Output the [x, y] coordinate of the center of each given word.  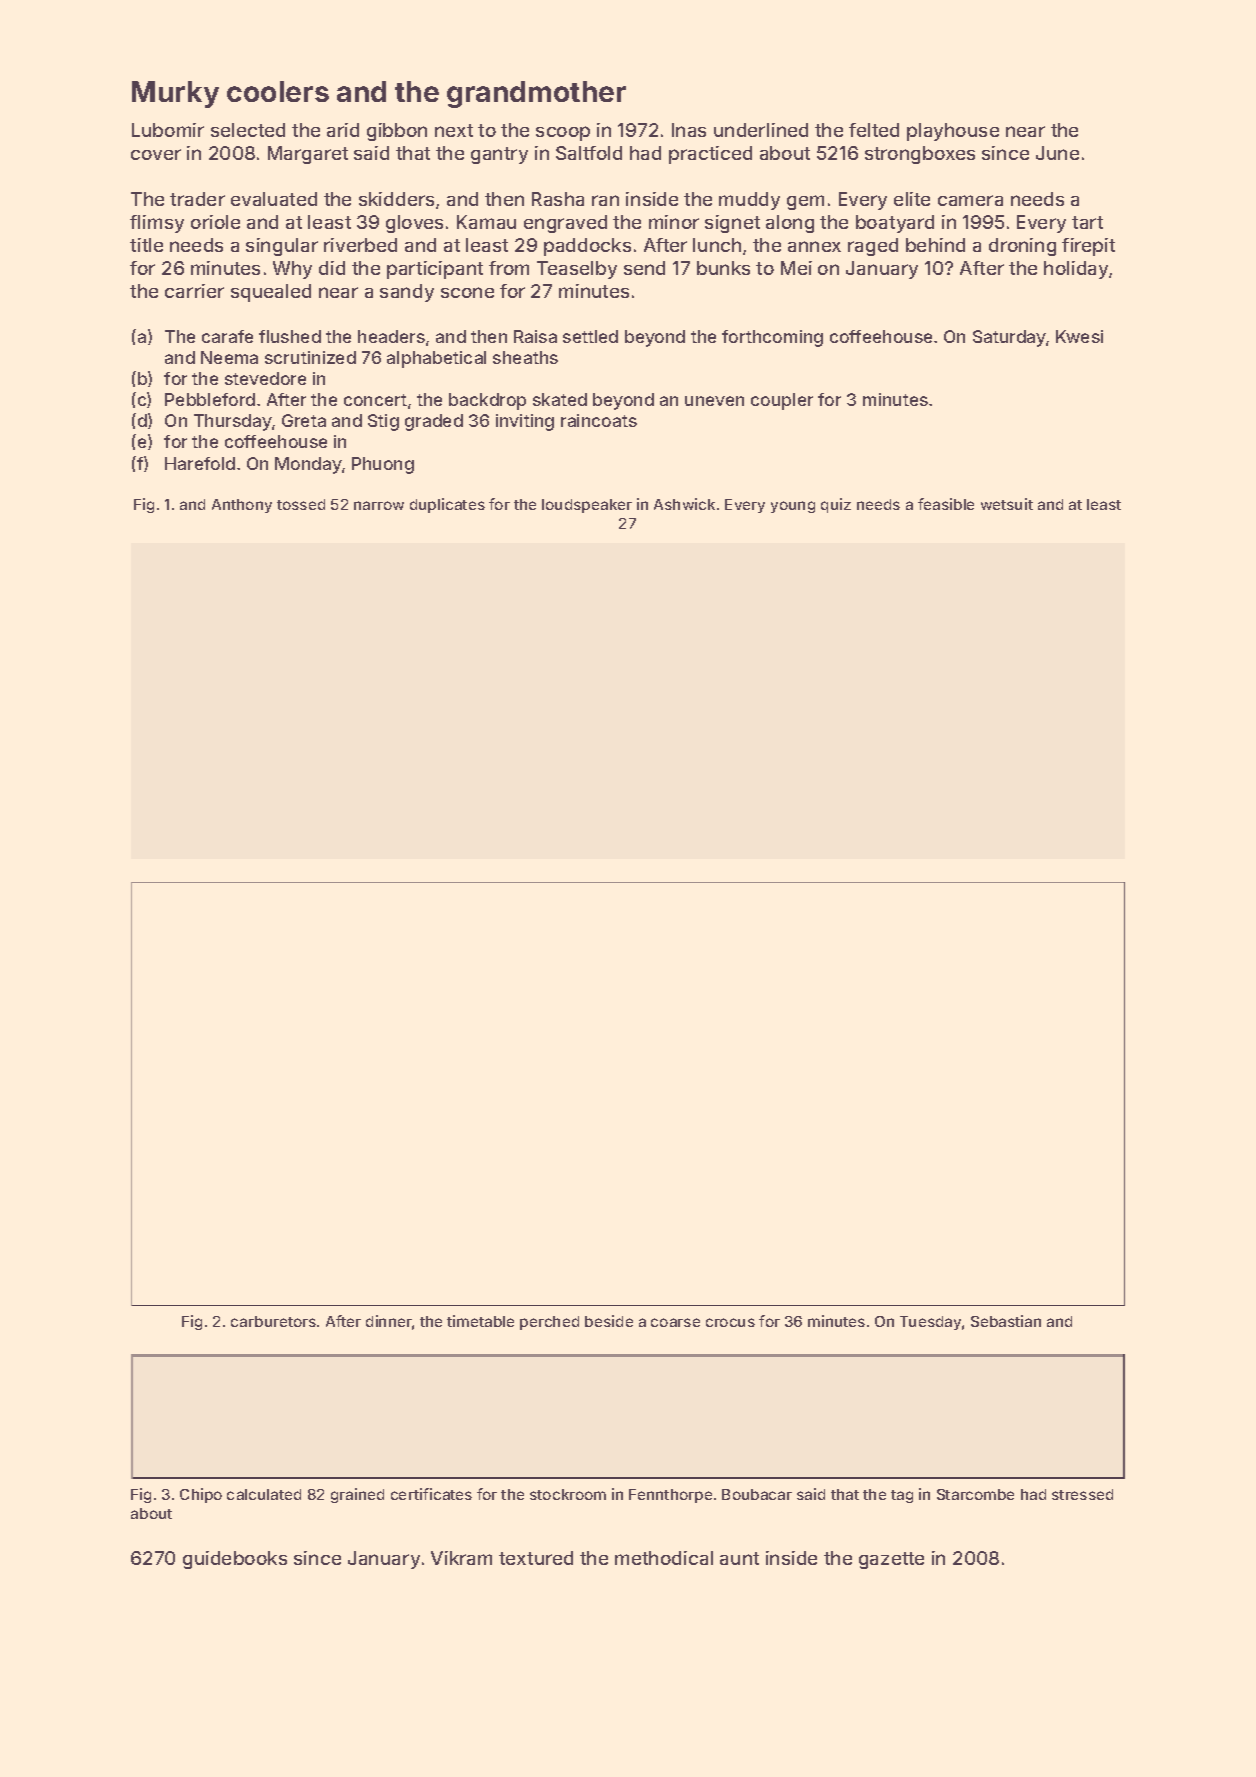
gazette [891, 1560]
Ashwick [684, 504]
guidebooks [235, 1560]
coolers [278, 91]
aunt [739, 1558]
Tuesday [930, 1323]
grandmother [536, 94]
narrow [379, 505]
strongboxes [920, 155]
